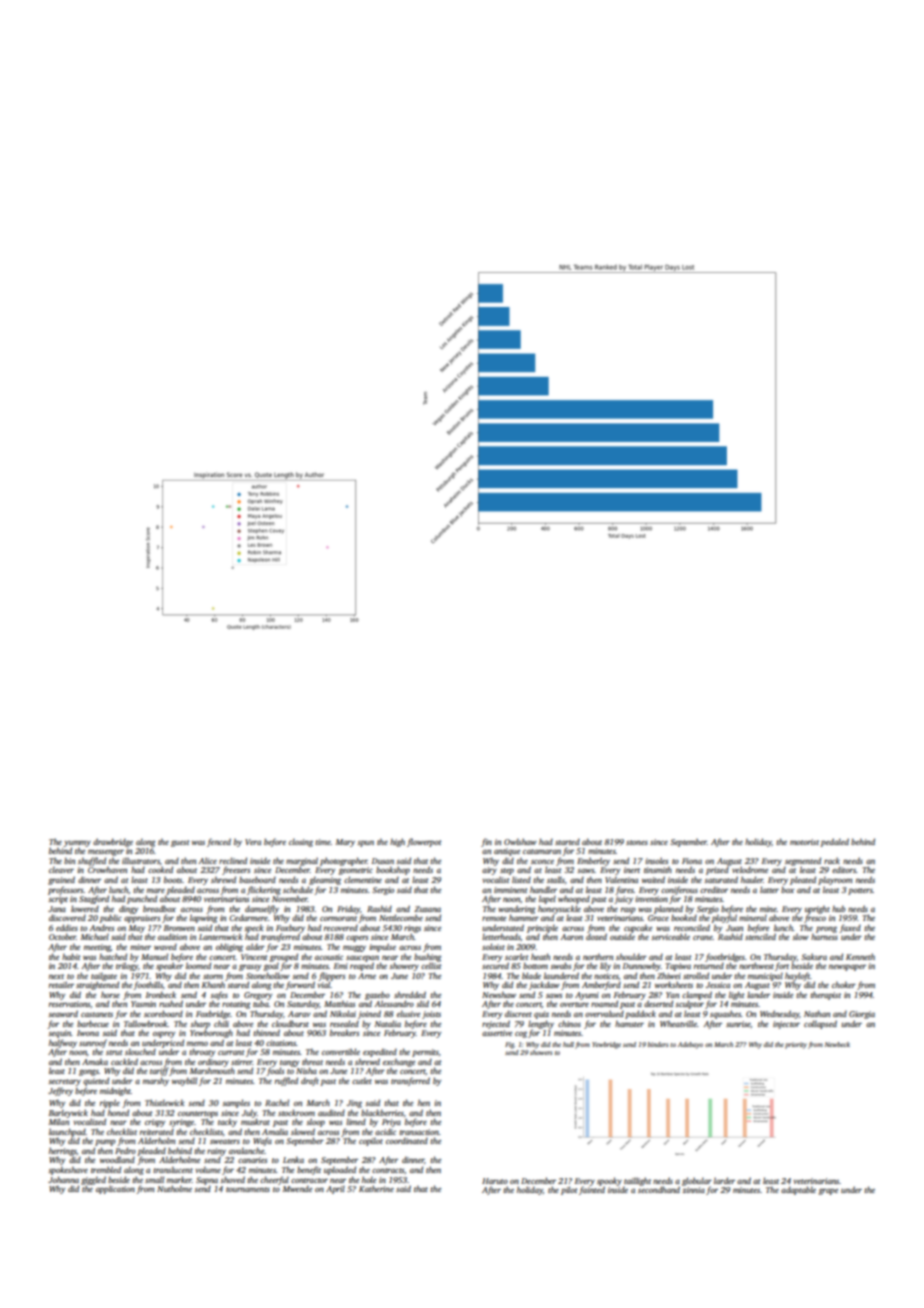 This document has height=1308, width=924. I want to click on transaction, so click(419, 1132).
